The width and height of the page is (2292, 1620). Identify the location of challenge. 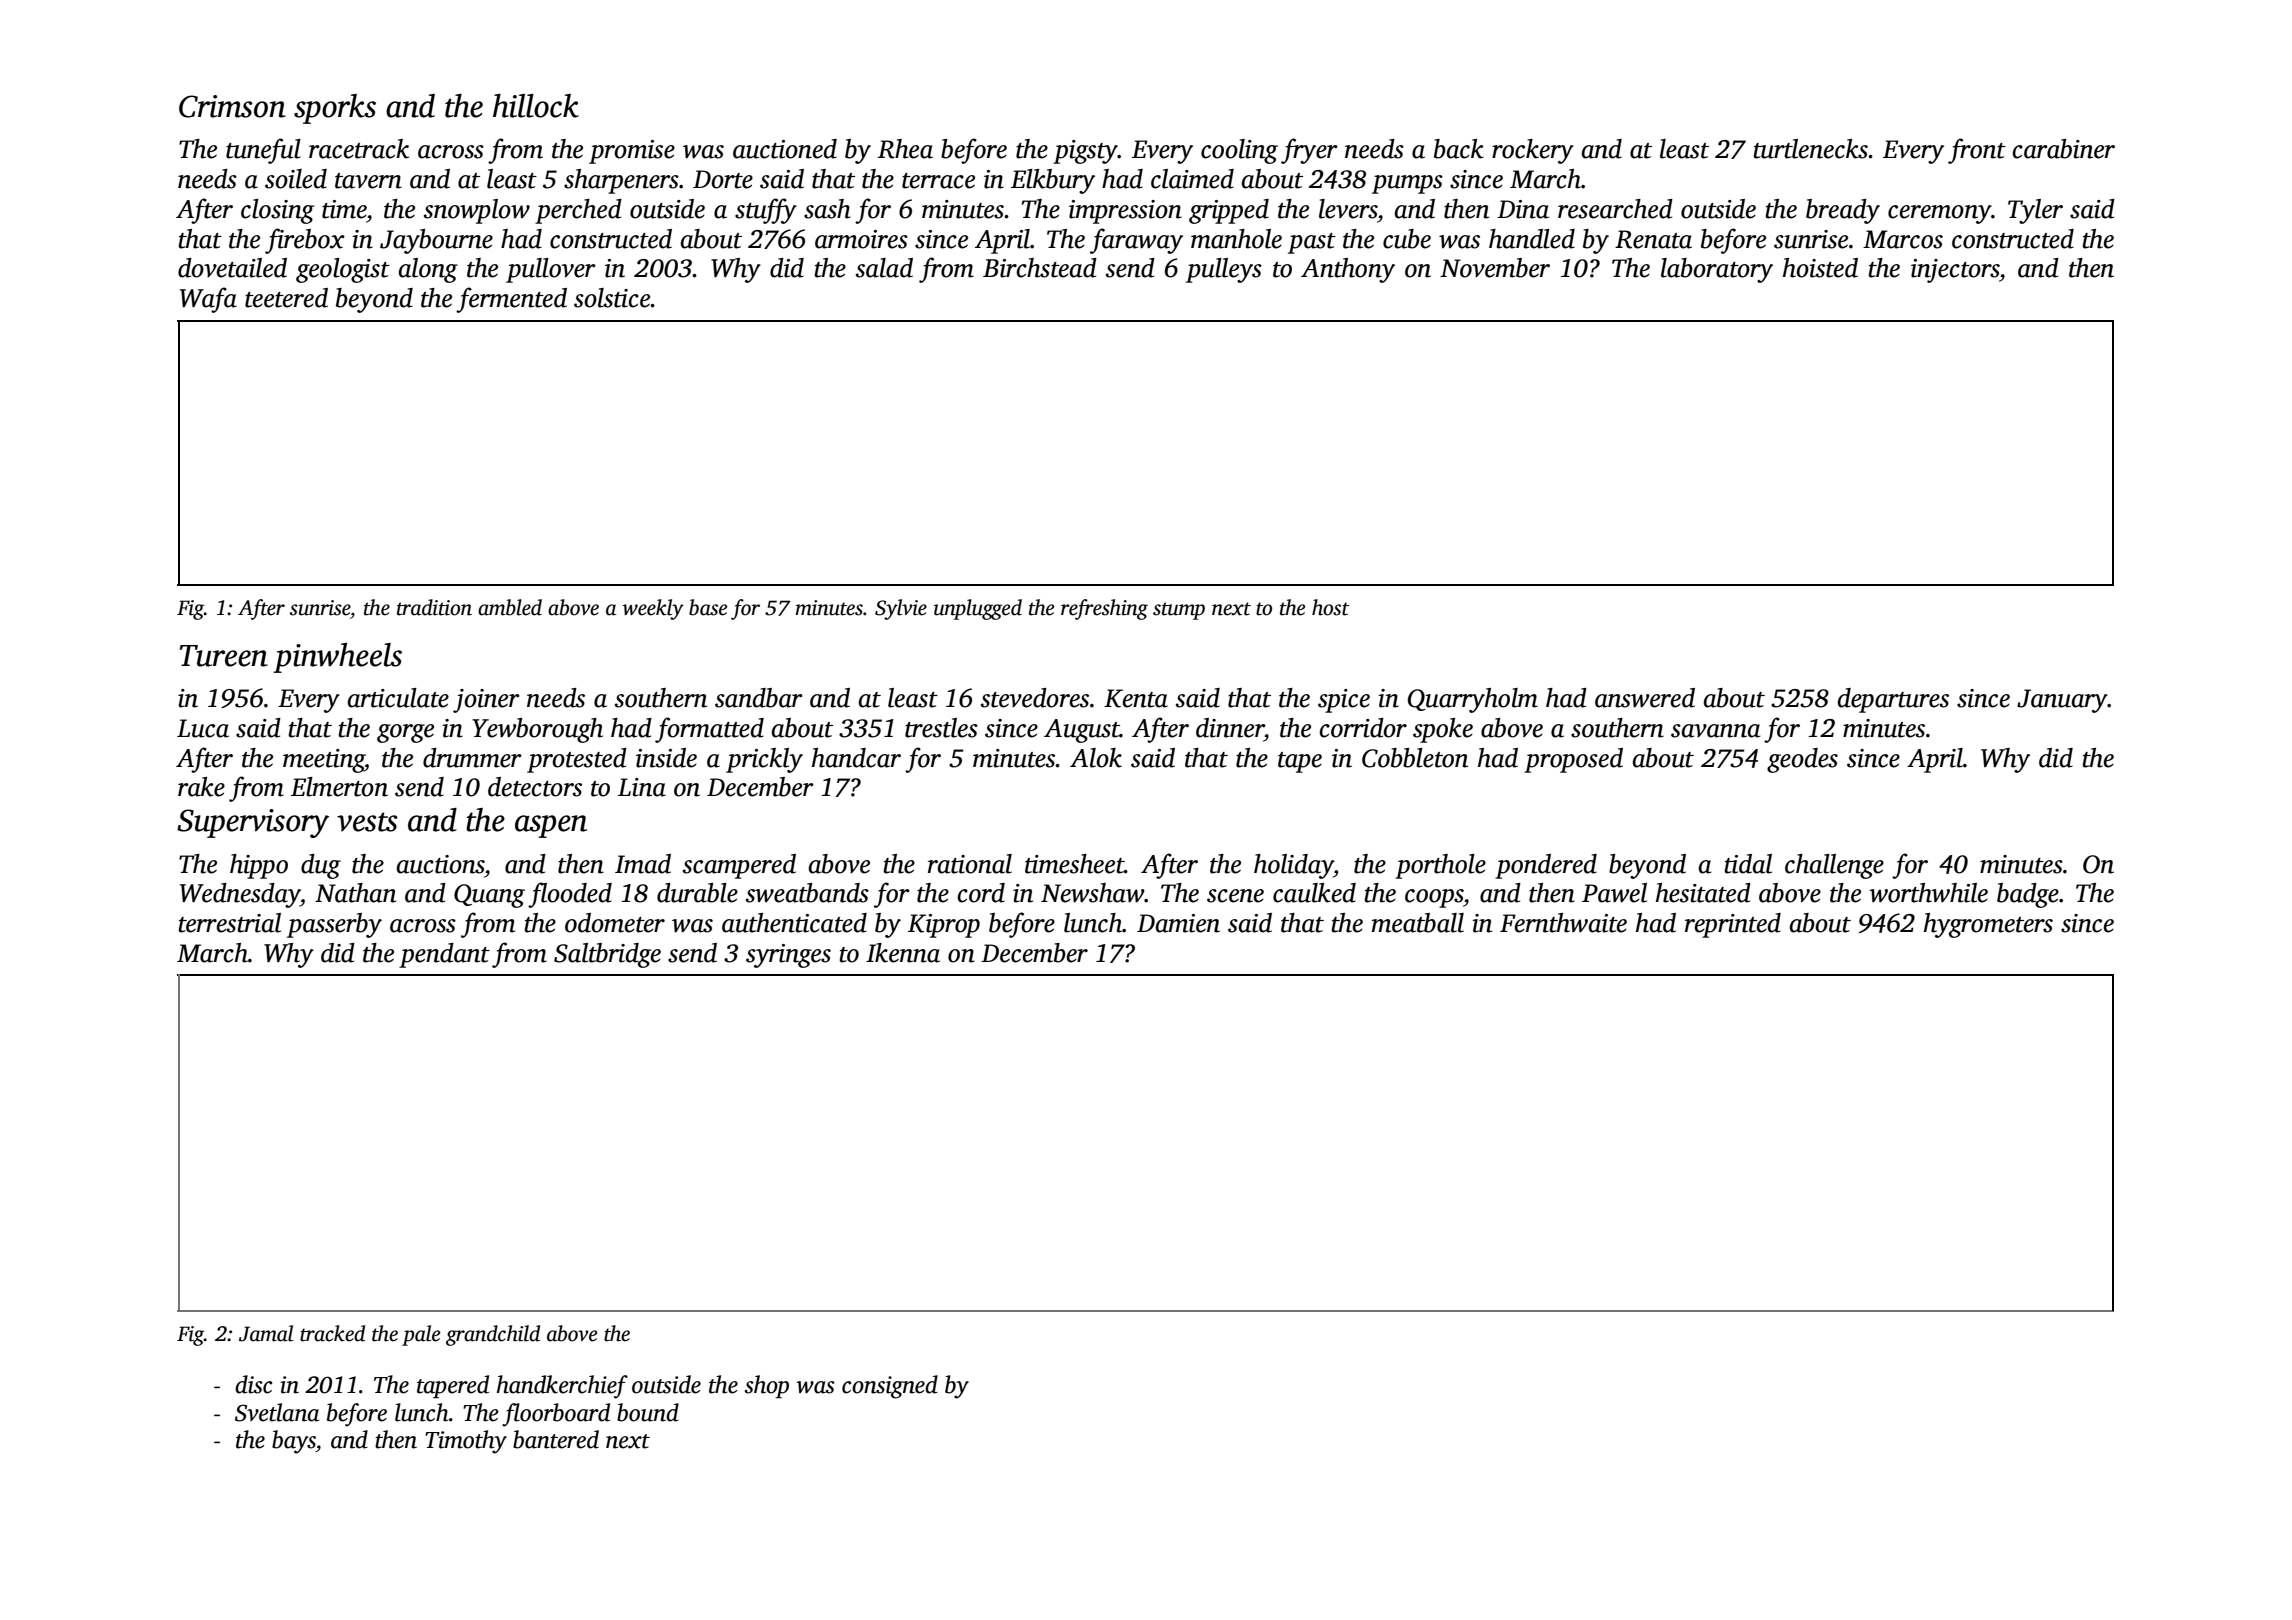
(1834, 866).
